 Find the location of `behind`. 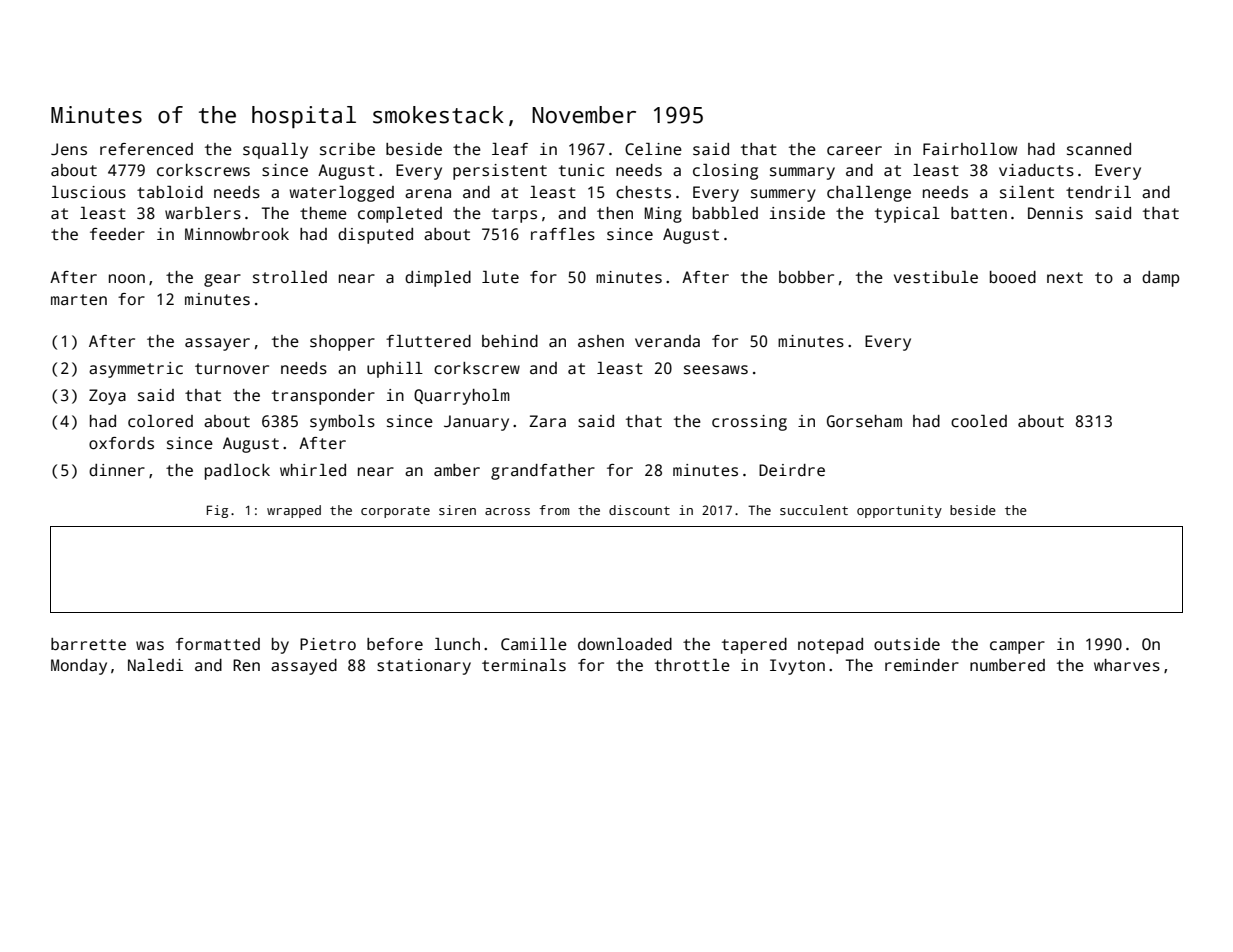

behind is located at coordinates (510, 341).
